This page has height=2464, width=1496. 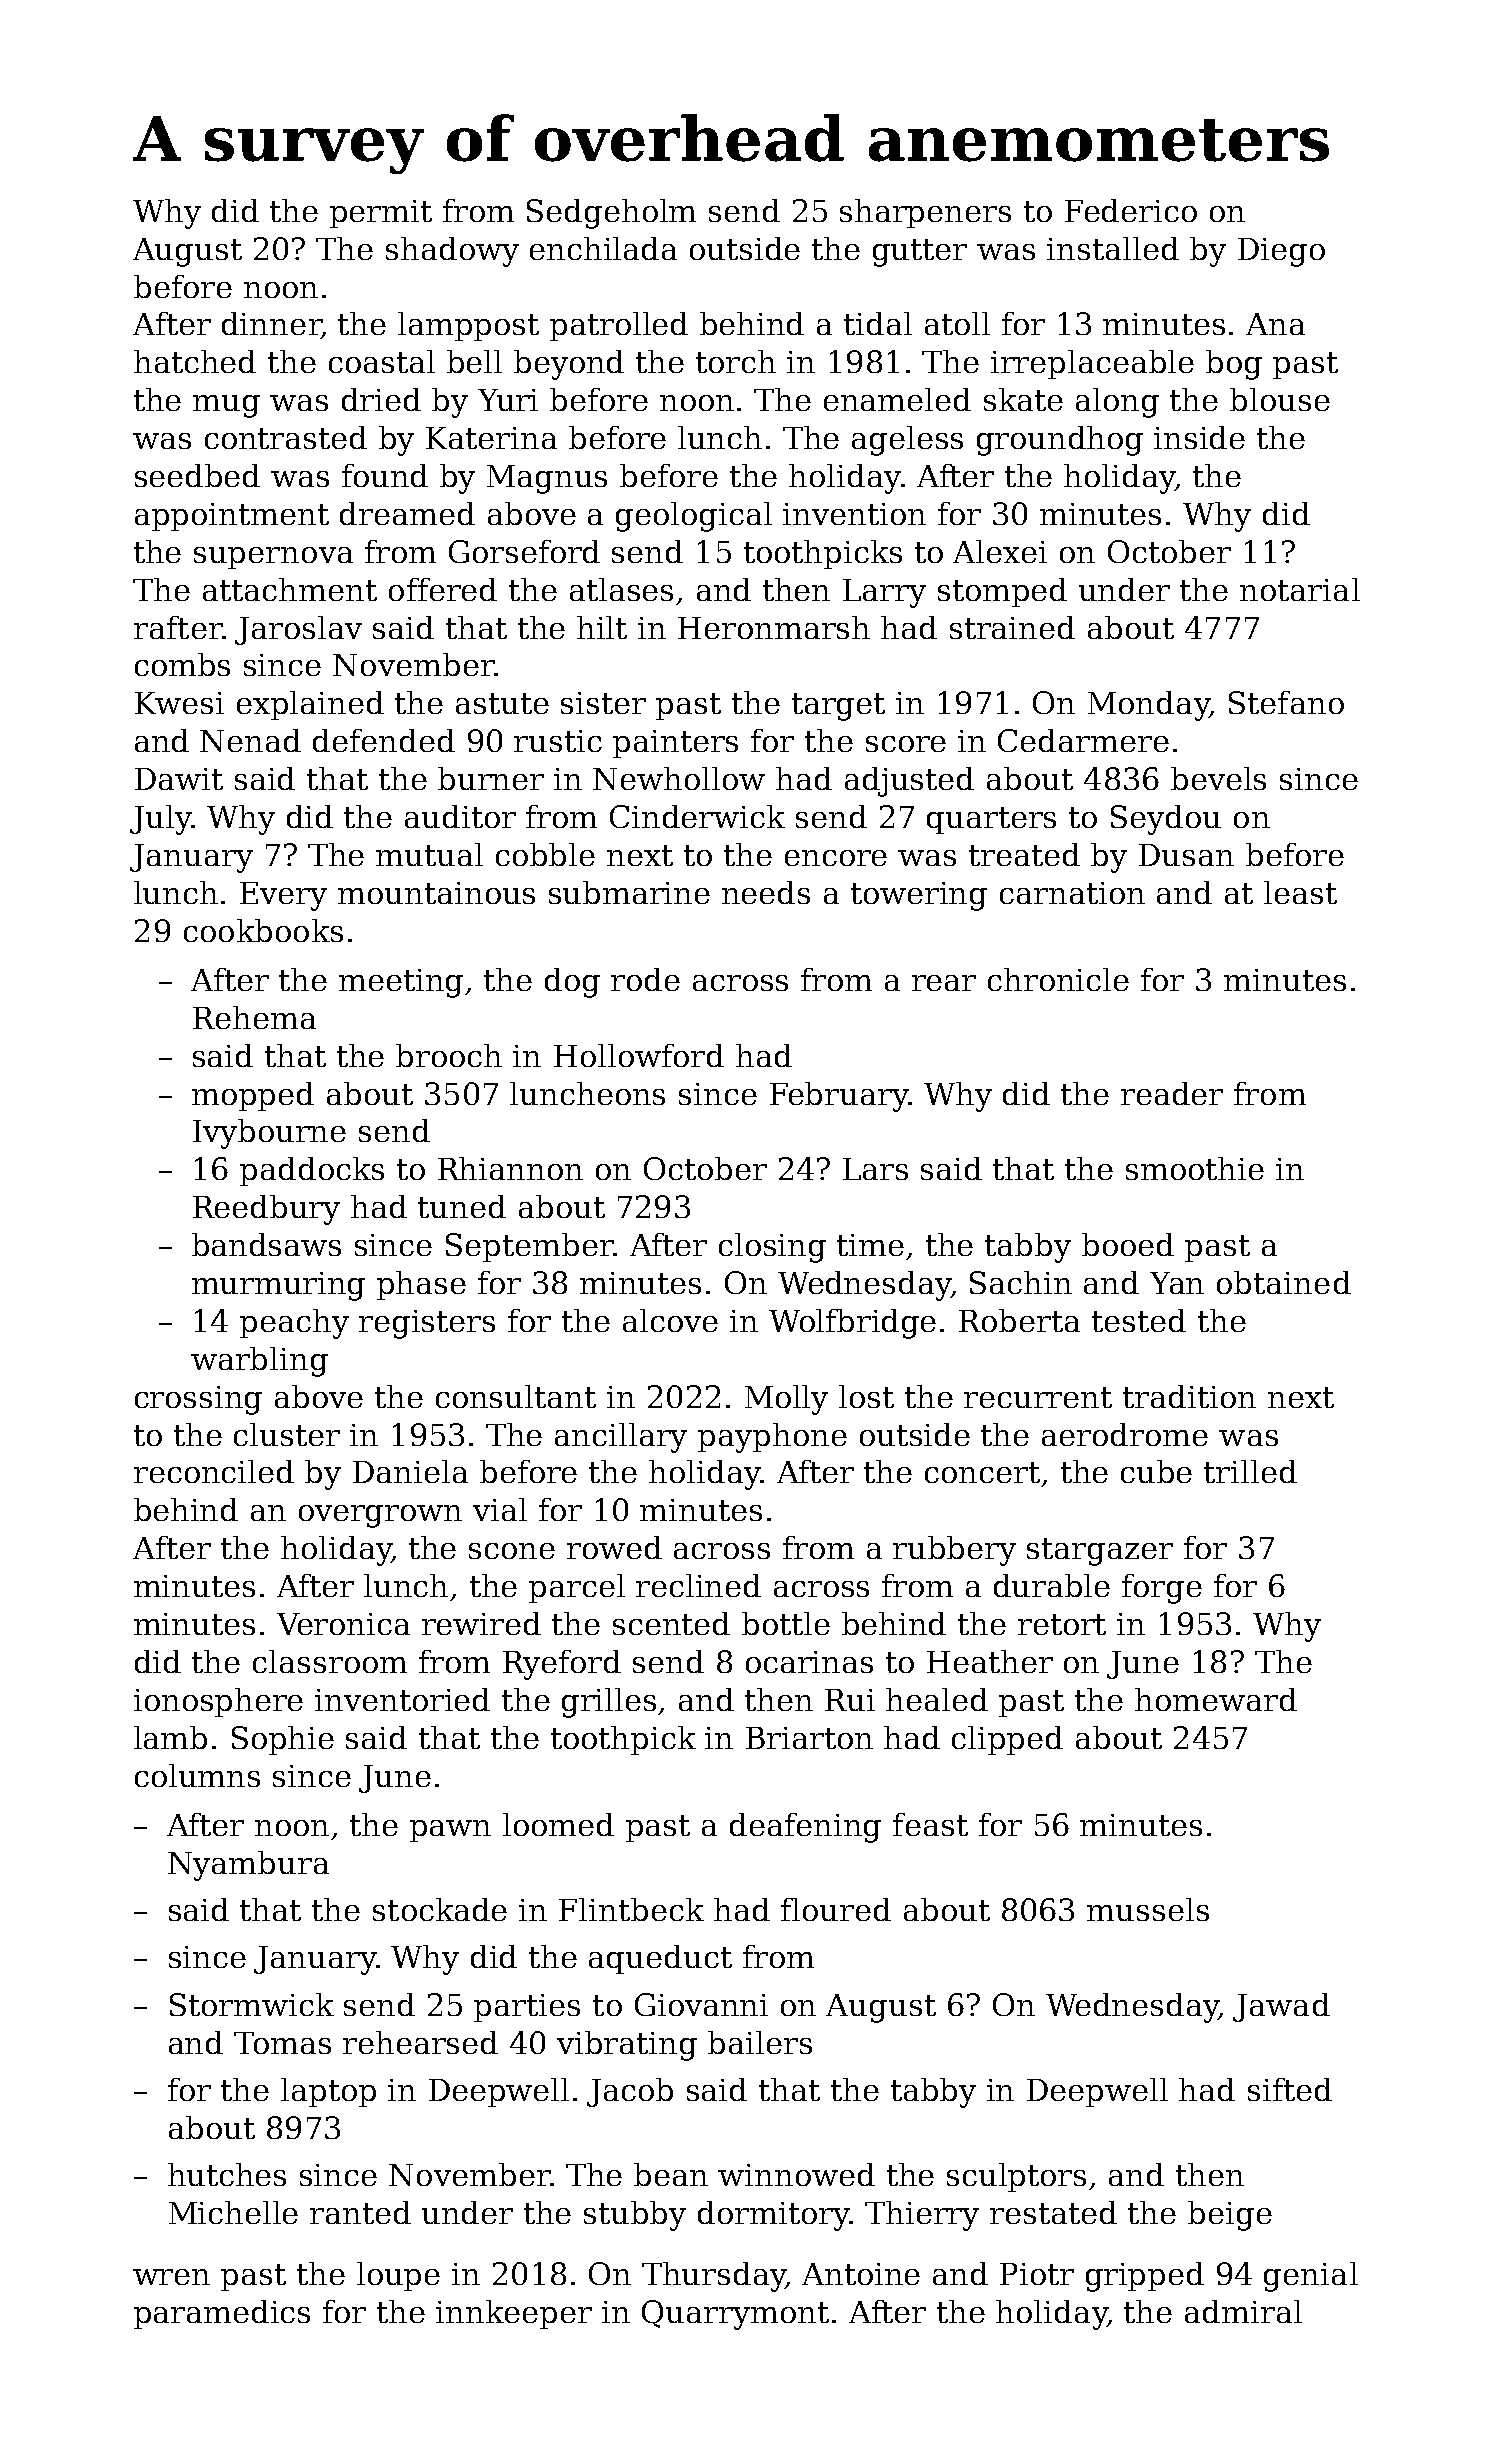 What do you see at coordinates (401, 983) in the page?
I see `meeting` at bounding box center [401, 983].
